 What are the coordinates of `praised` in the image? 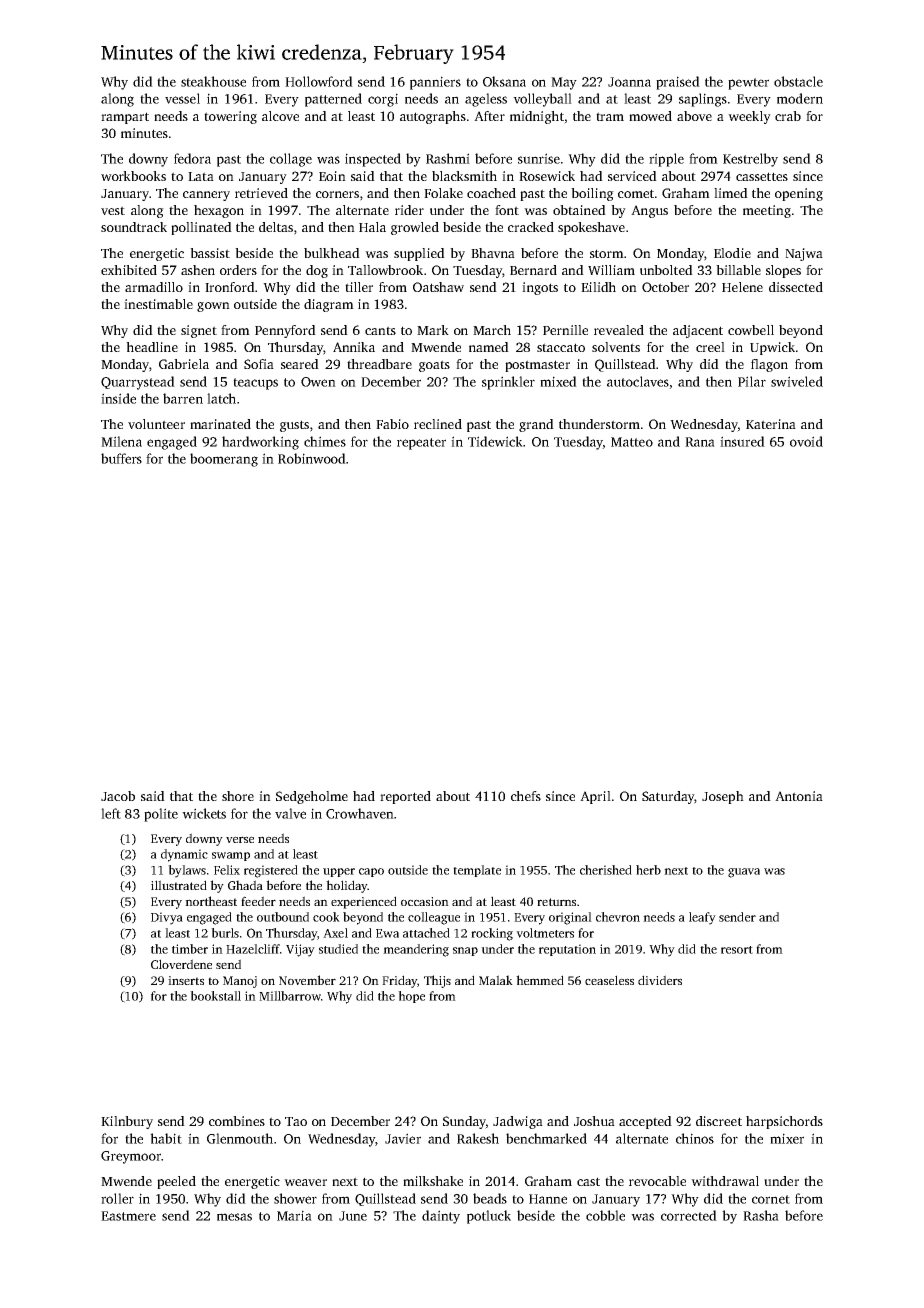 It's located at (678, 83).
